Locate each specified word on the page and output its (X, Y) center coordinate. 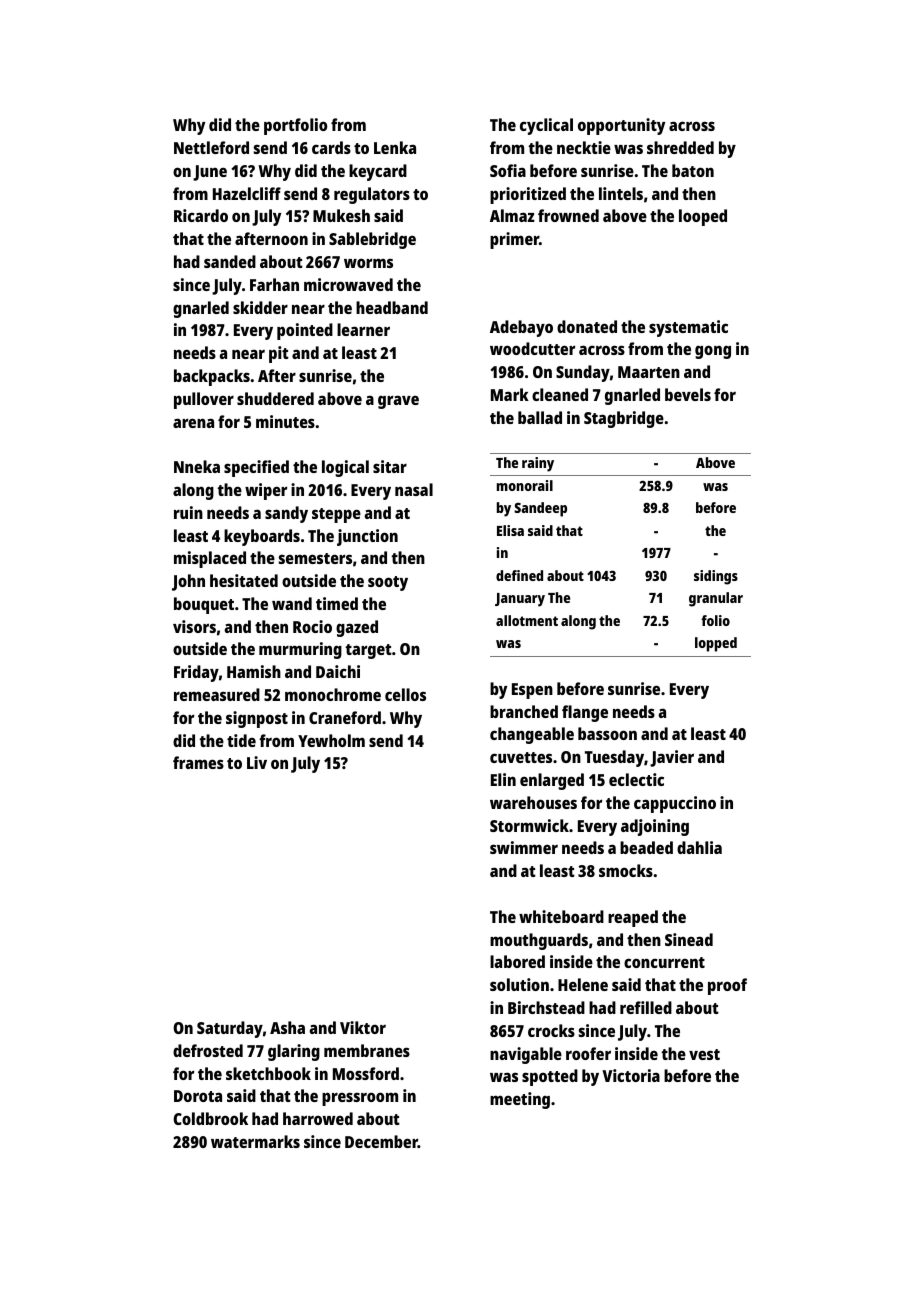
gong (713, 352)
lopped (716, 644)
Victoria (631, 1075)
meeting (520, 1100)
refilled (646, 1007)
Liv (257, 762)
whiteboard (561, 916)
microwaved (348, 284)
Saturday (230, 1029)
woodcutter (532, 348)
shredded (680, 147)
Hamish (254, 671)
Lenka (395, 147)
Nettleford (211, 147)
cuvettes (521, 757)
